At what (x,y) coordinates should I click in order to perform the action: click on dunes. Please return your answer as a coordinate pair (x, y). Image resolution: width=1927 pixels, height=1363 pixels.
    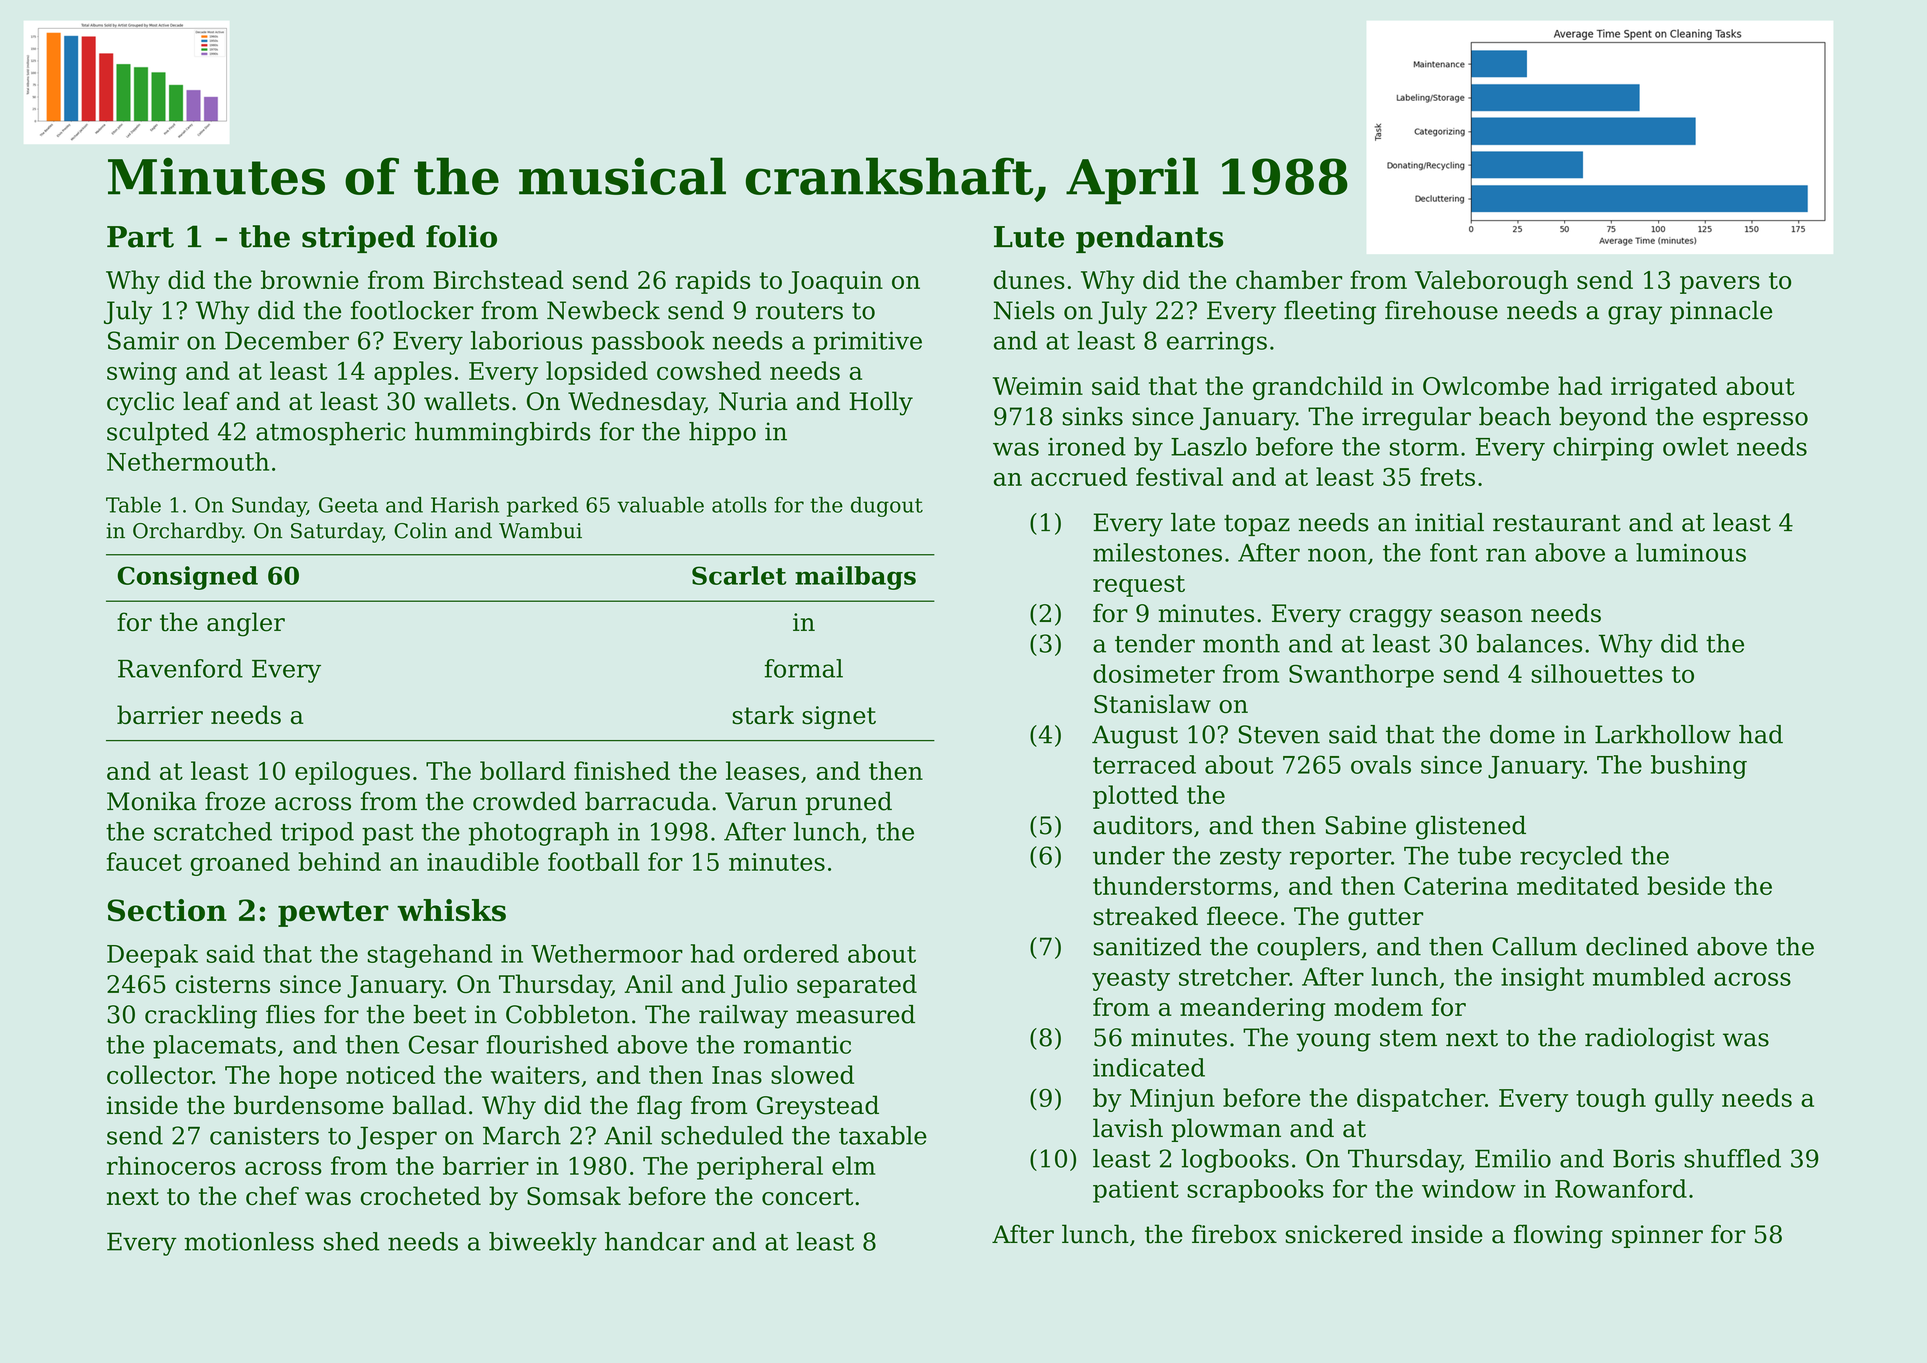
    Looking at the image, I should click on (1029, 279).
